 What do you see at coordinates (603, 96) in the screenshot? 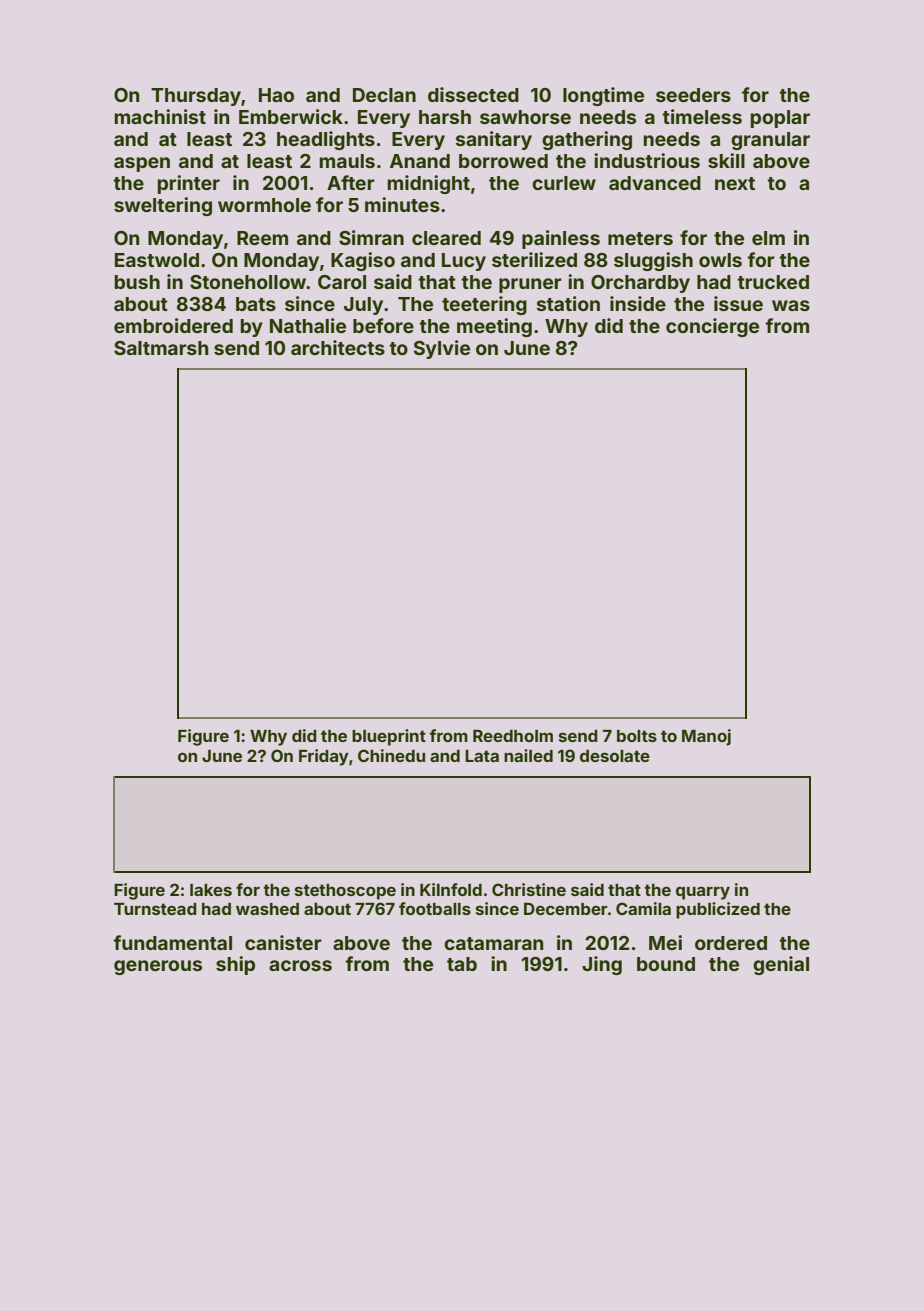
I see `longtime` at bounding box center [603, 96].
